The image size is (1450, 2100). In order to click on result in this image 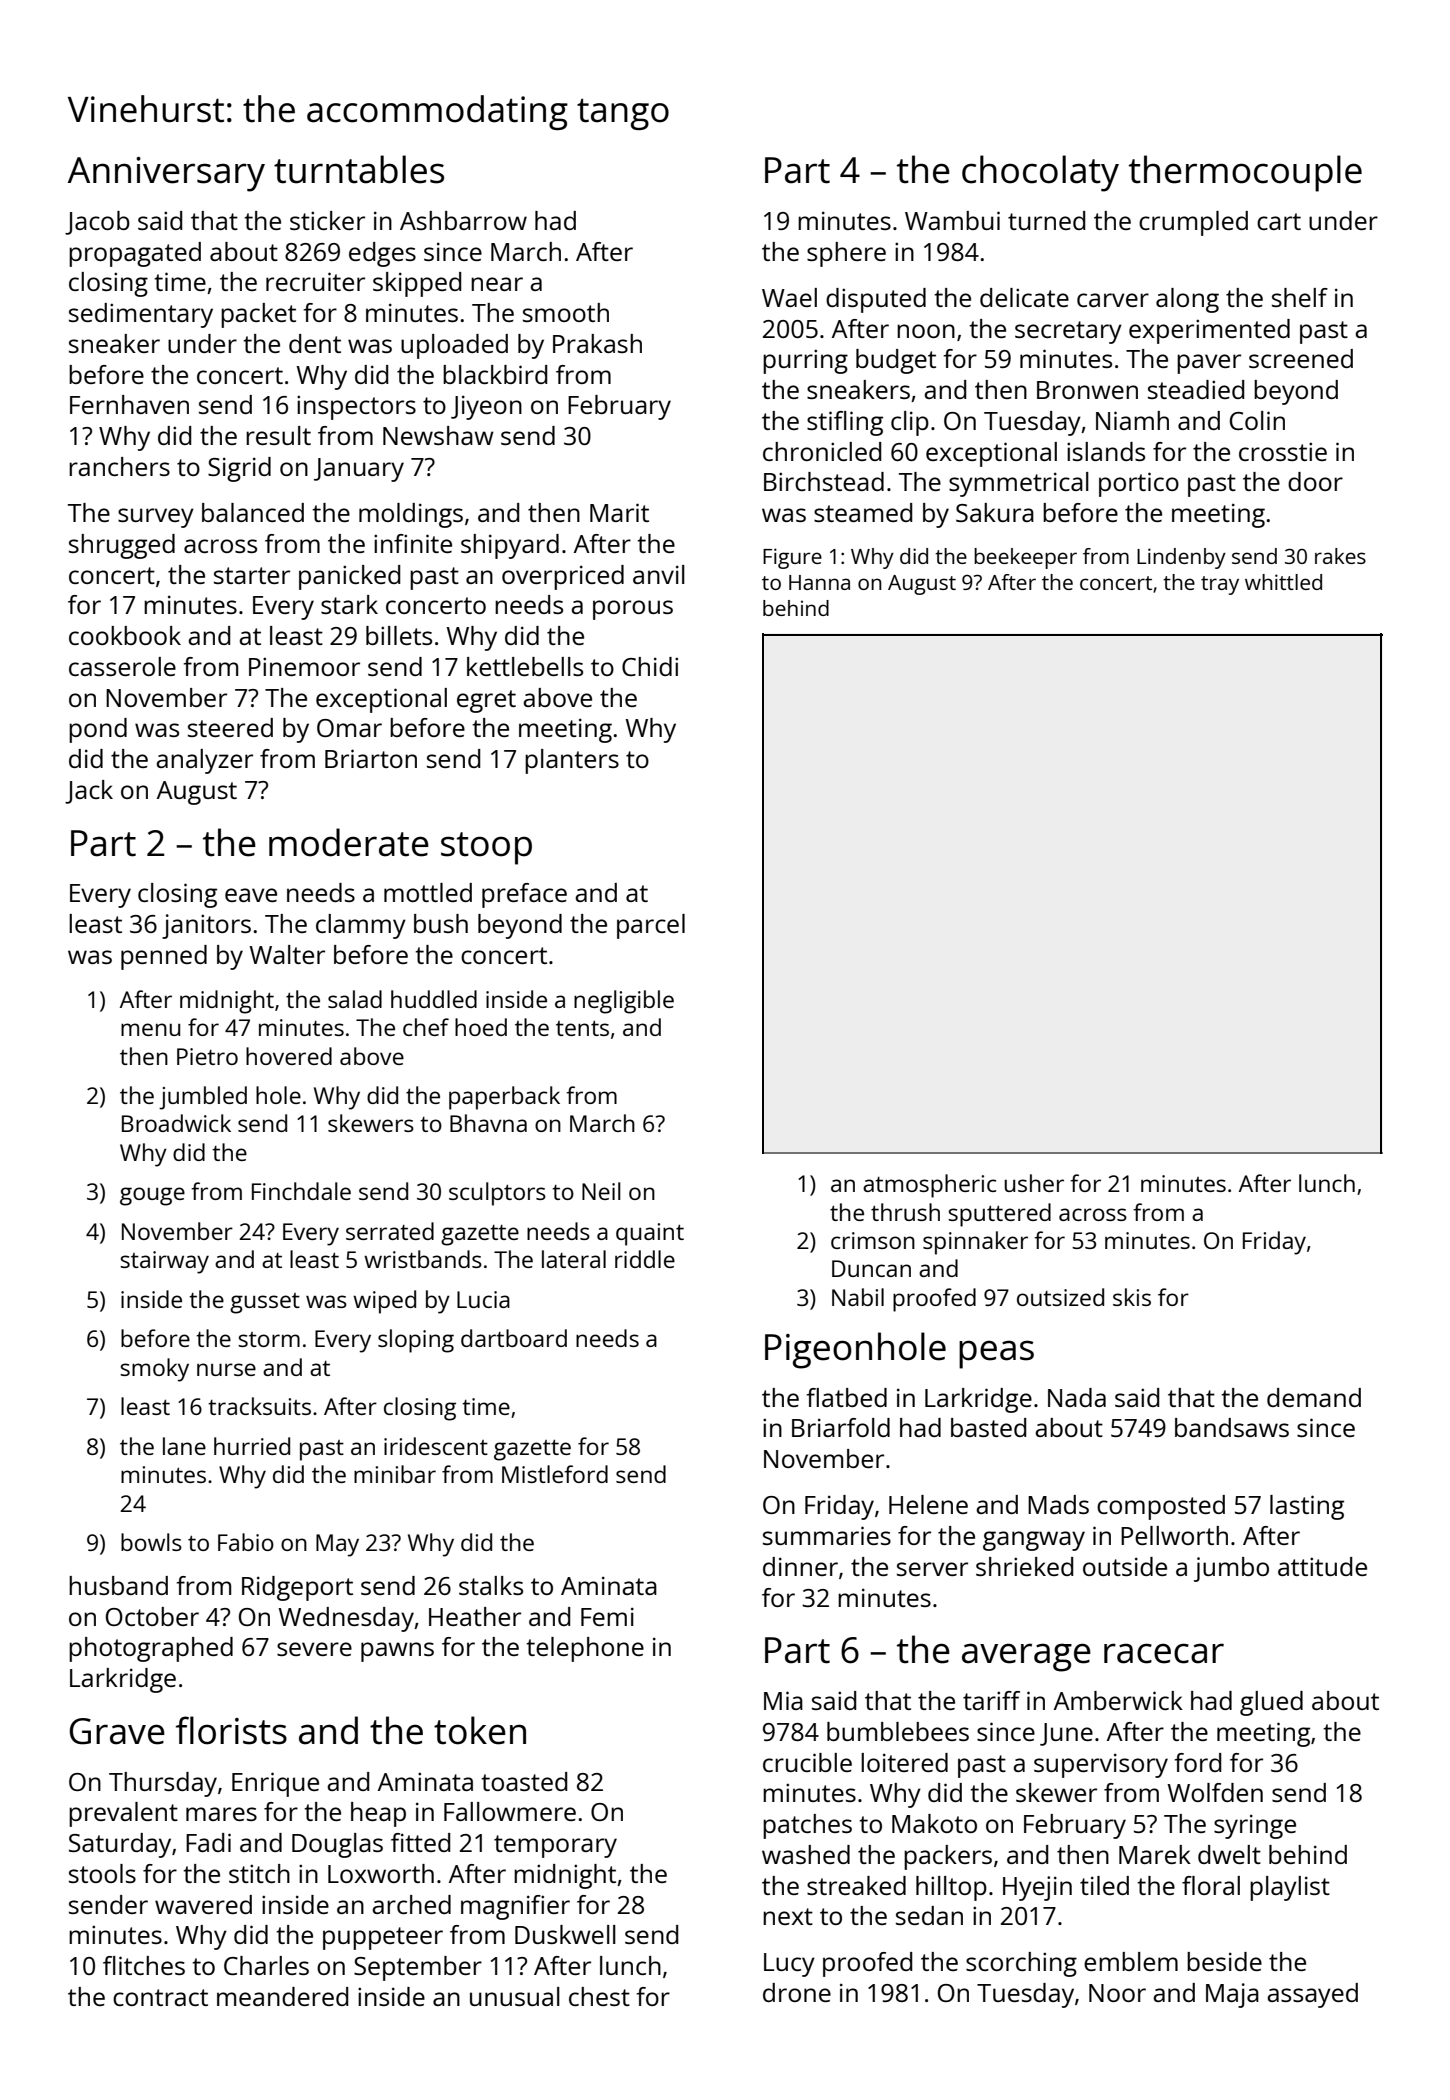, I will do `click(278, 435)`.
